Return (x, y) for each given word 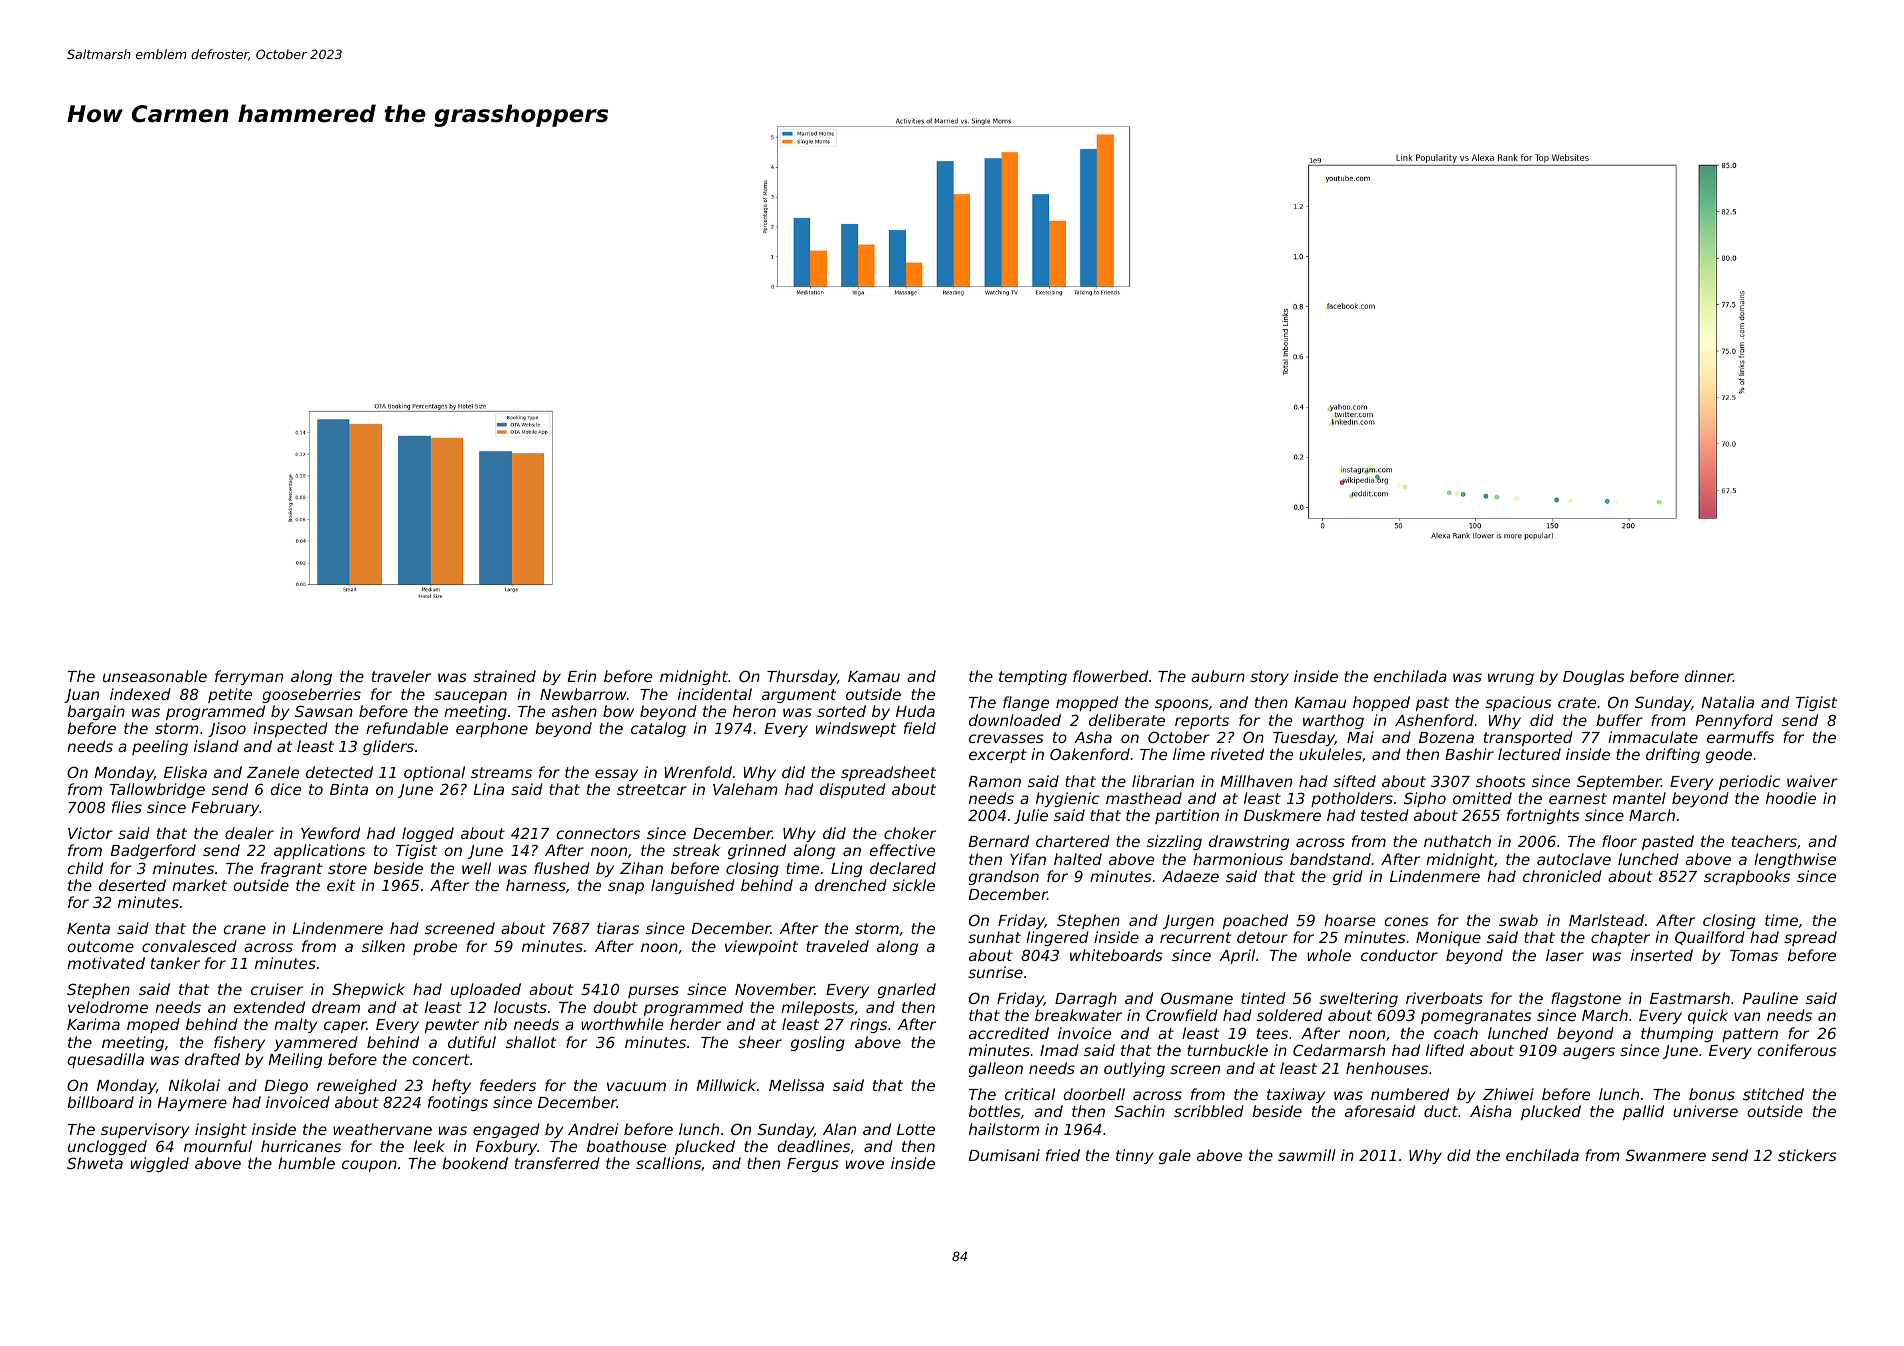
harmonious (1238, 859)
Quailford (1710, 938)
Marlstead (1606, 920)
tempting (1033, 677)
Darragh (1086, 999)
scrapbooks (1747, 877)
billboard (100, 1102)
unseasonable (155, 676)
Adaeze (1190, 876)
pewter (452, 1026)
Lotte (916, 1129)
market (199, 885)
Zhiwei (1508, 1094)
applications (319, 851)
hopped (1381, 703)
